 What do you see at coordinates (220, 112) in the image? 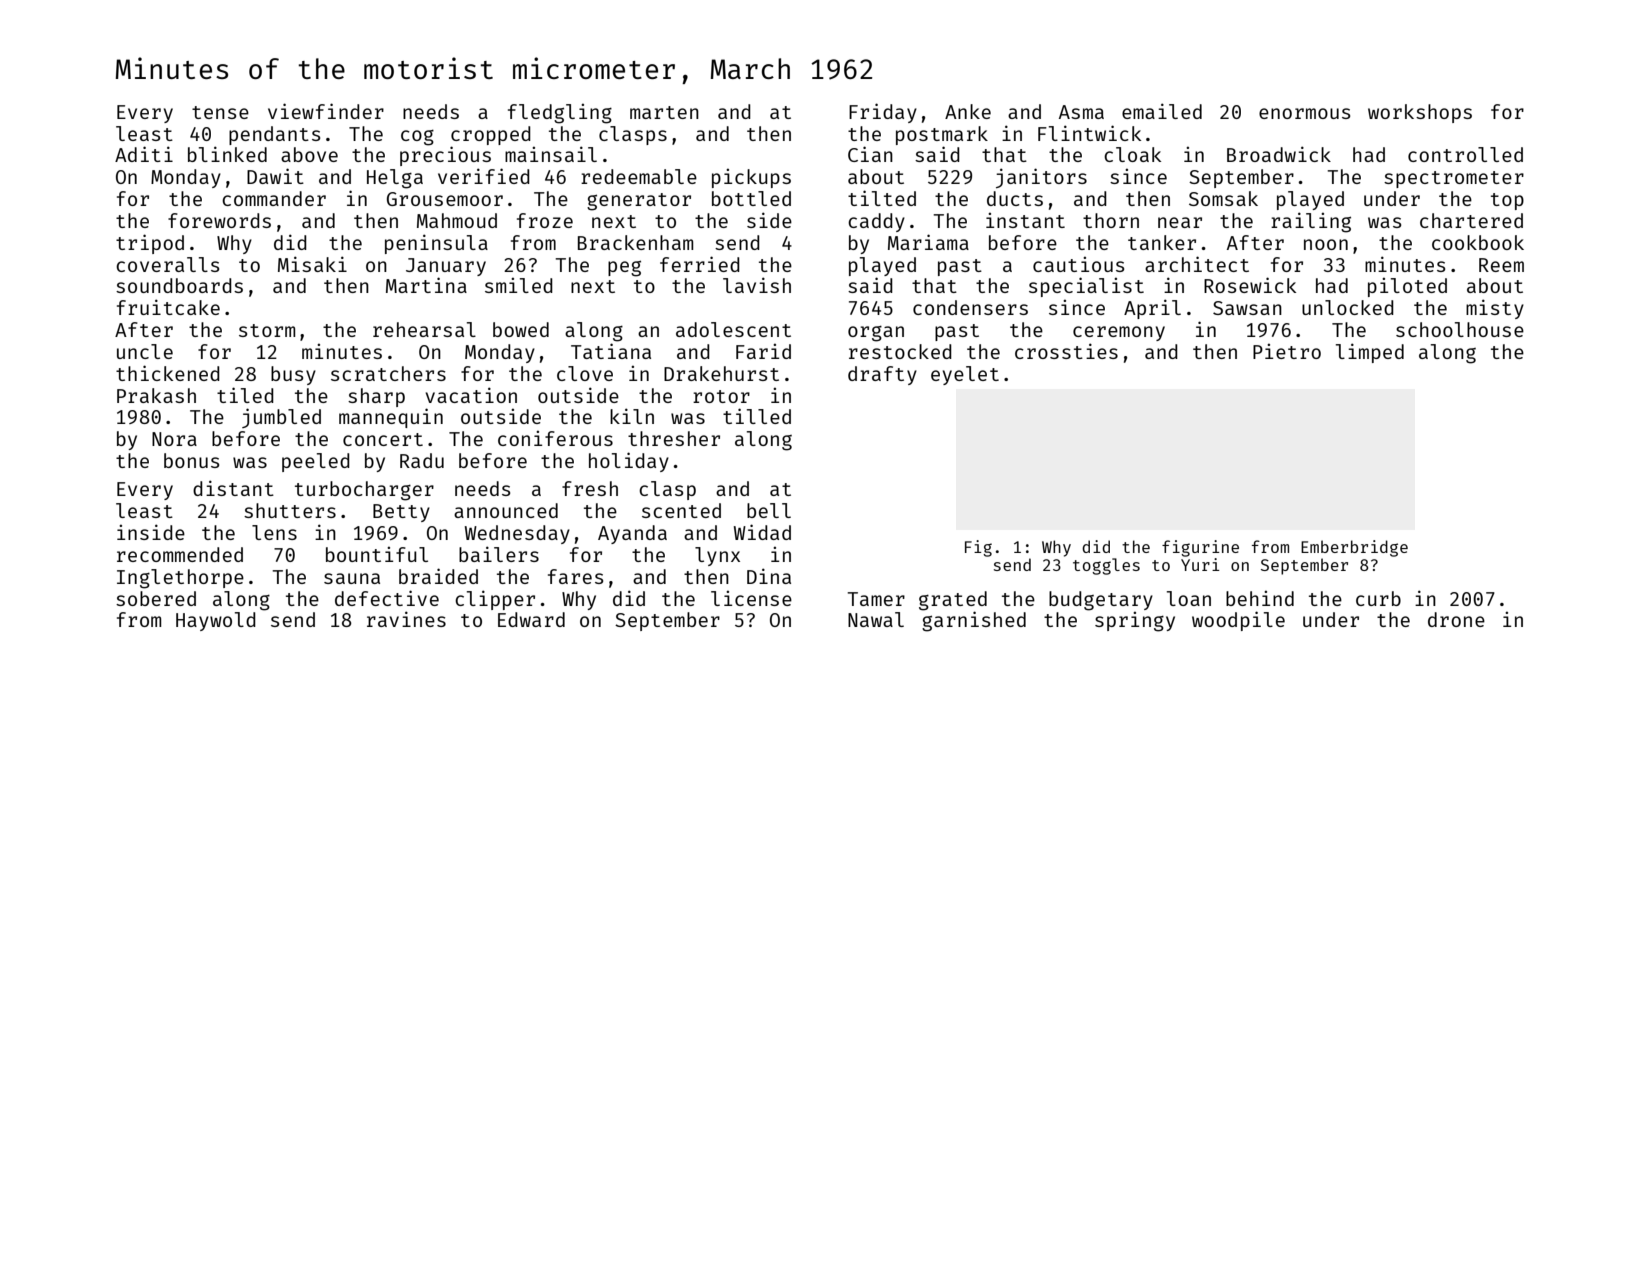
I see `tense` at bounding box center [220, 112].
